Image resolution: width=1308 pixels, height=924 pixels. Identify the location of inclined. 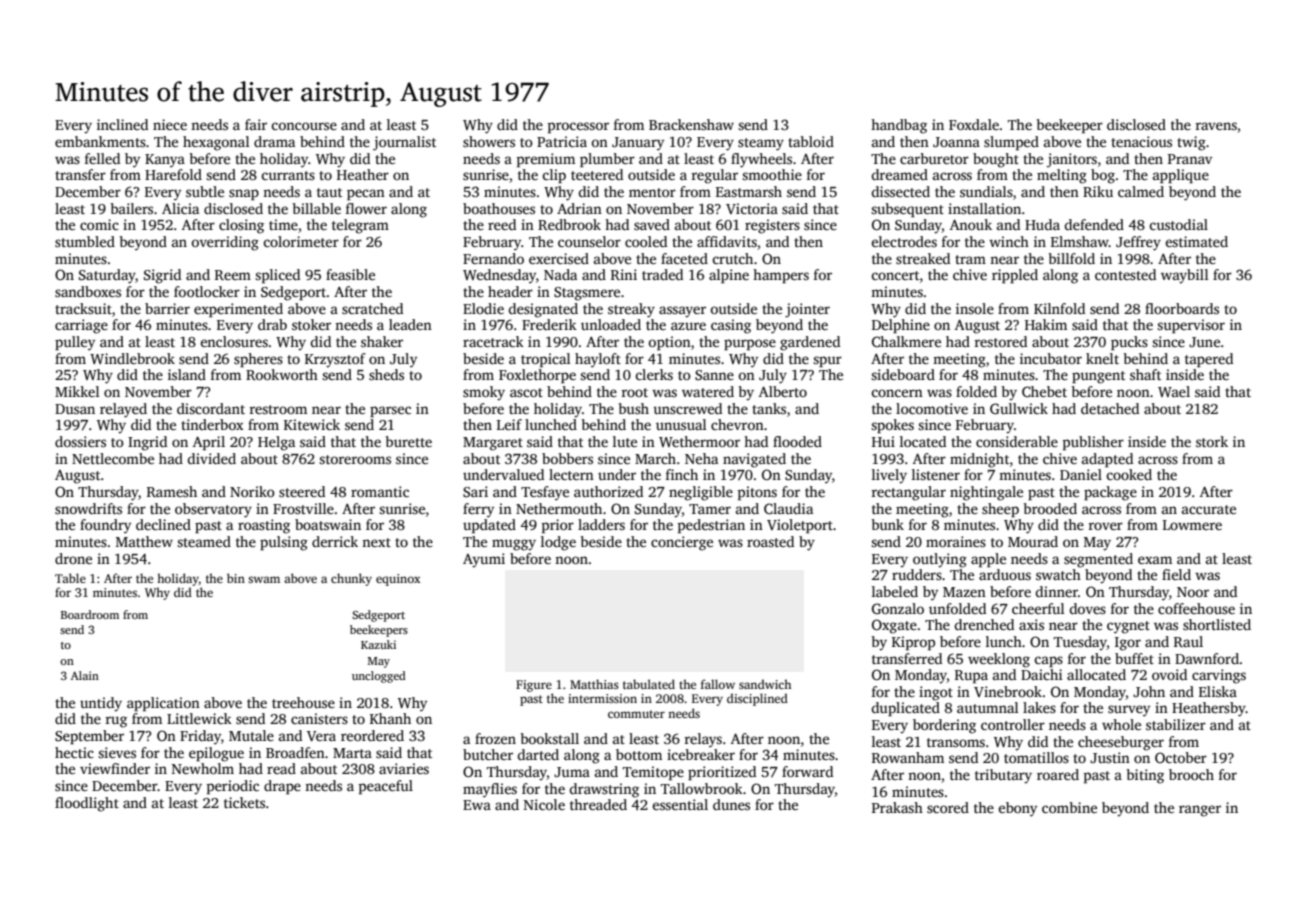
(122, 124).
